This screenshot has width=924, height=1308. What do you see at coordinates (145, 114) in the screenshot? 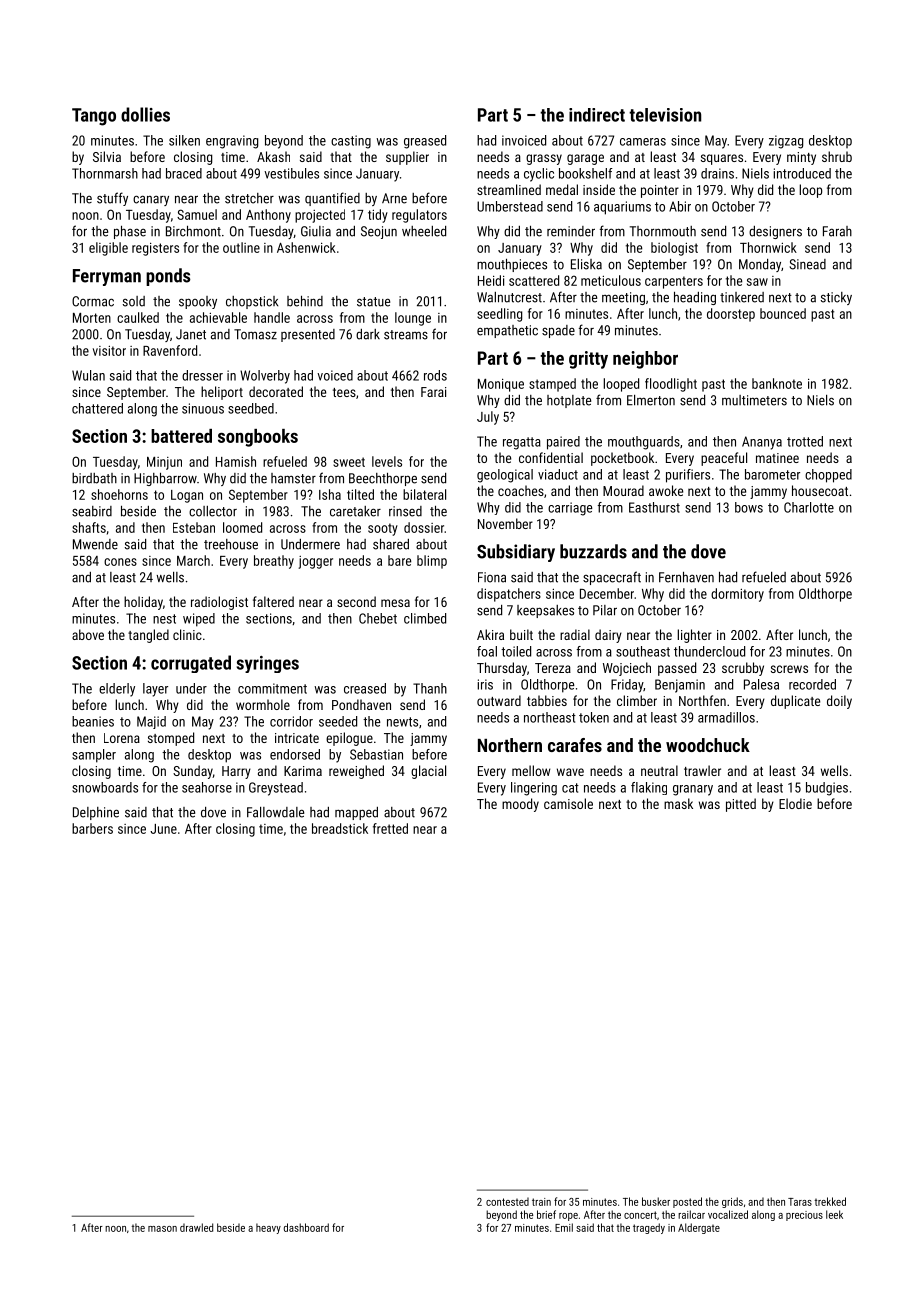
I see `dollies` at bounding box center [145, 114].
